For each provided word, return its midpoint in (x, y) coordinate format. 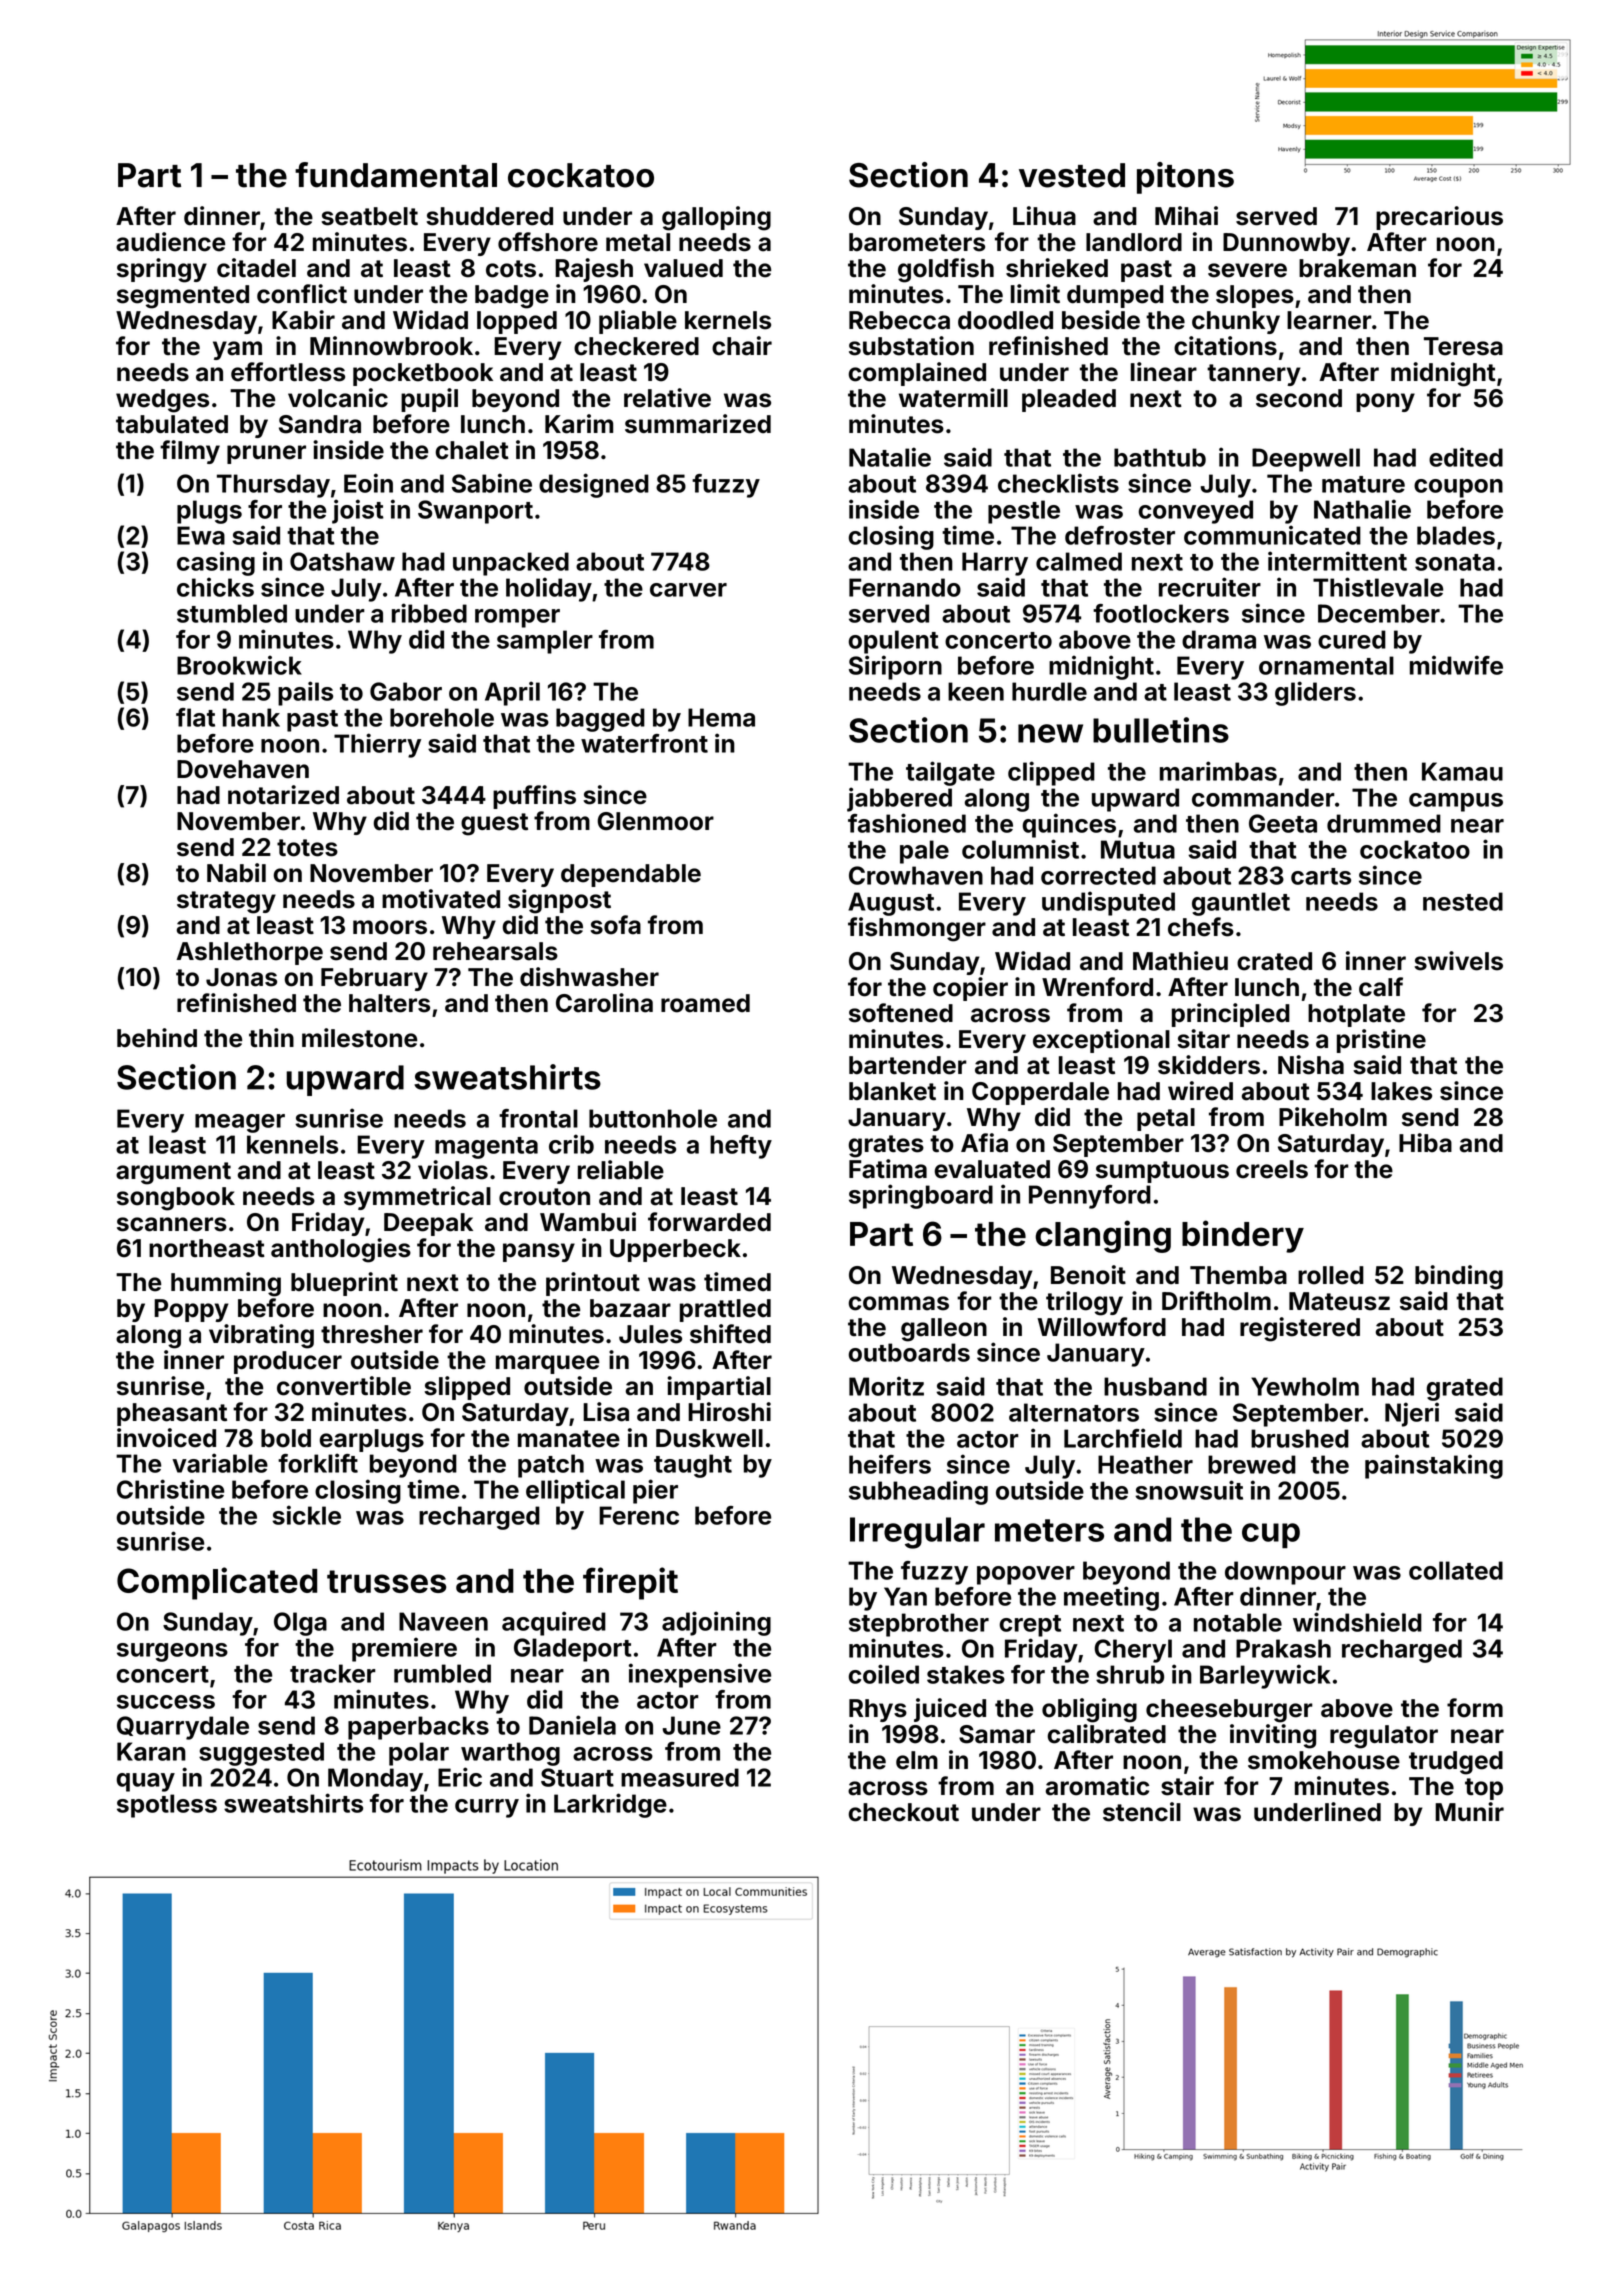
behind (157, 1038)
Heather (1145, 1464)
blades (1456, 535)
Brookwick (239, 665)
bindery (1243, 1236)
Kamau (1462, 771)
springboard (921, 1196)
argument (173, 1173)
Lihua (1044, 216)
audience (170, 242)
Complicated (217, 1583)
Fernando (905, 587)
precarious (1439, 218)
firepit (630, 1583)
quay (146, 1782)
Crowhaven (916, 875)
